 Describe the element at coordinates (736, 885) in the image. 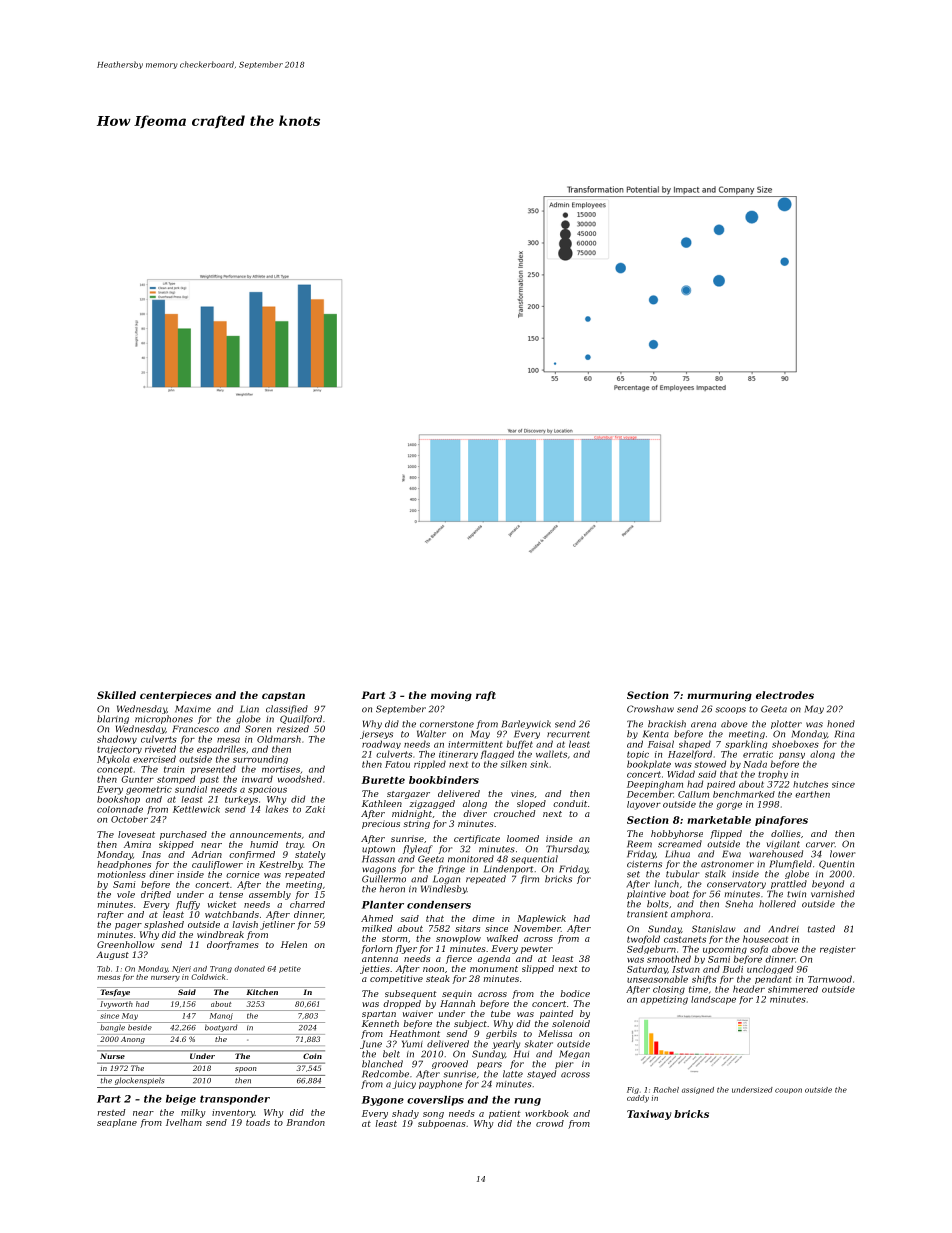

I see `conservatory` at that location.
